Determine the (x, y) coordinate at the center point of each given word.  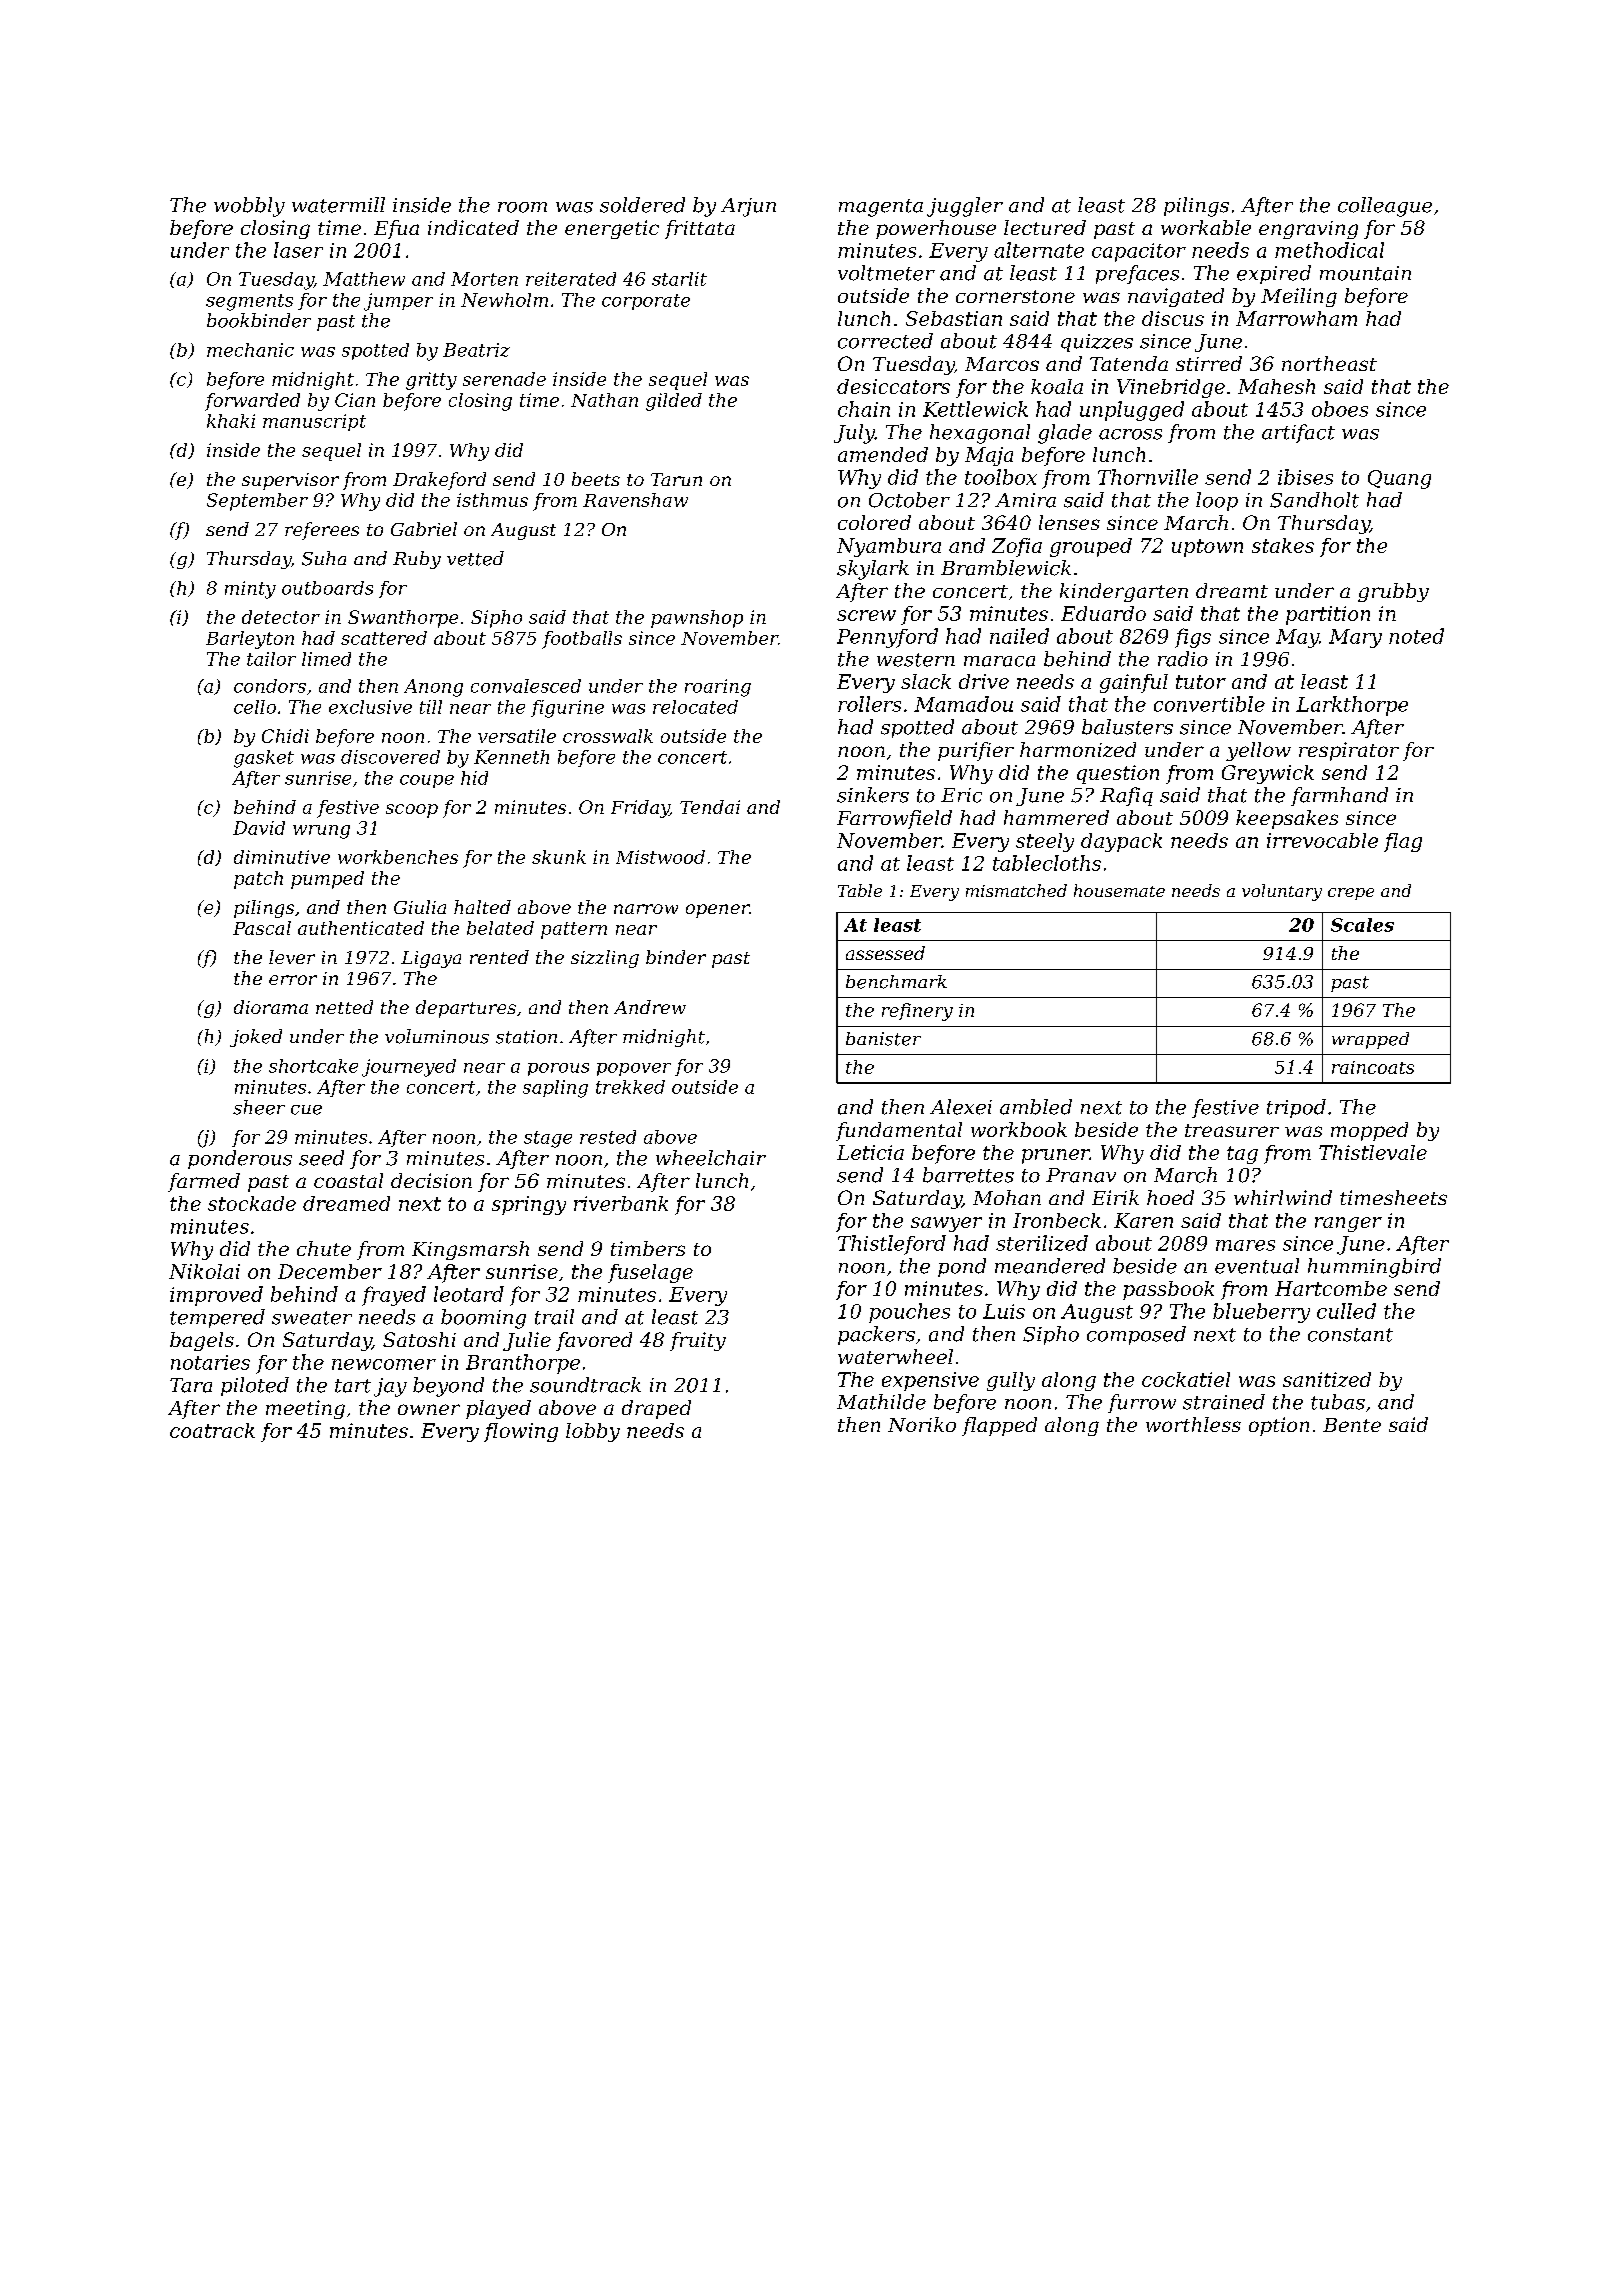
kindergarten (1124, 592)
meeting (305, 1409)
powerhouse (936, 229)
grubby (1393, 592)
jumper (398, 302)
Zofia (1017, 547)
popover (634, 1069)
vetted (475, 558)
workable (1206, 227)
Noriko (922, 1424)
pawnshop (697, 619)
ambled (1036, 1107)
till (431, 707)
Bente (1352, 1425)
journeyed (409, 1068)
